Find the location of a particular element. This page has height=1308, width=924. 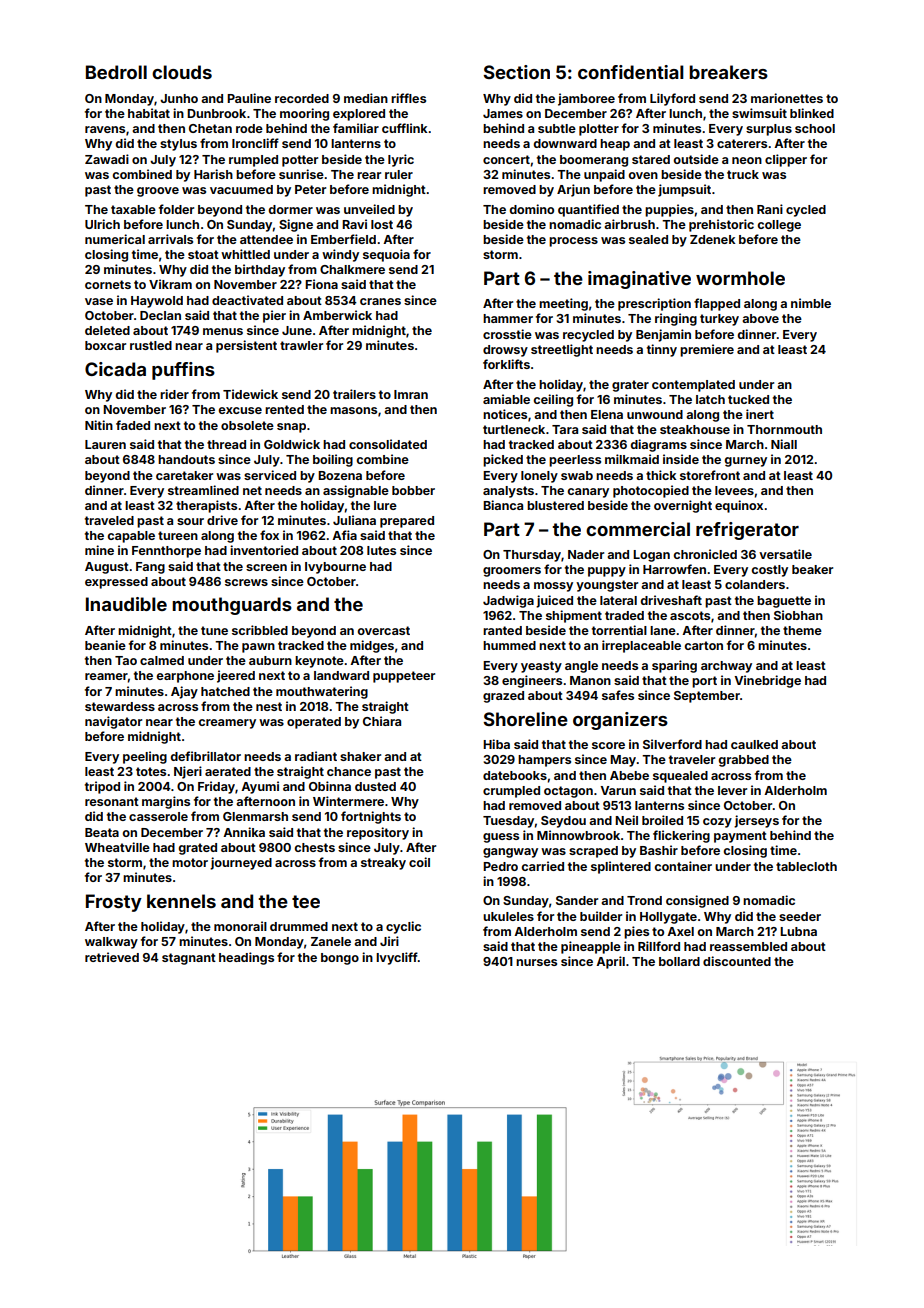

Niall is located at coordinates (784, 444).
